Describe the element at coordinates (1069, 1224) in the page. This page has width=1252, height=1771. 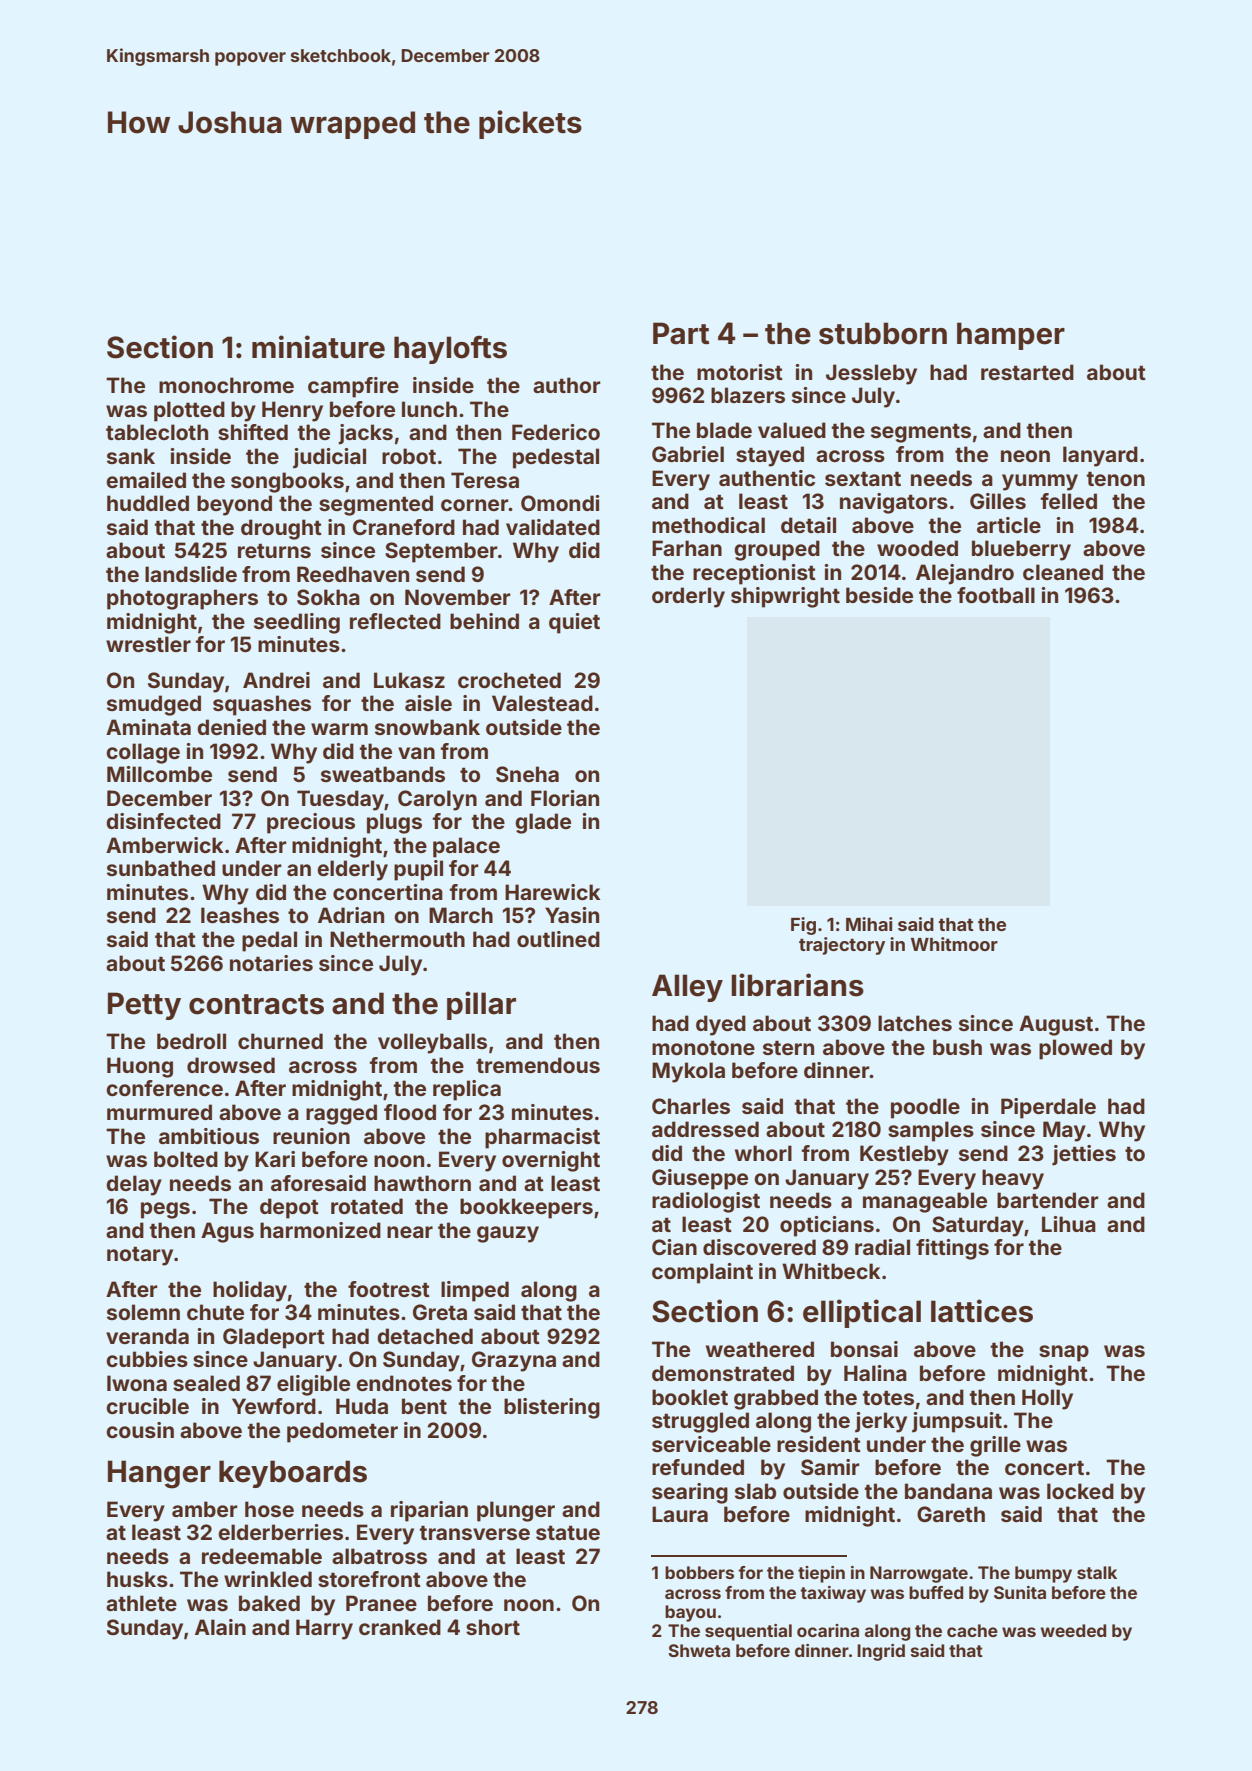
I see `Lihua` at that location.
